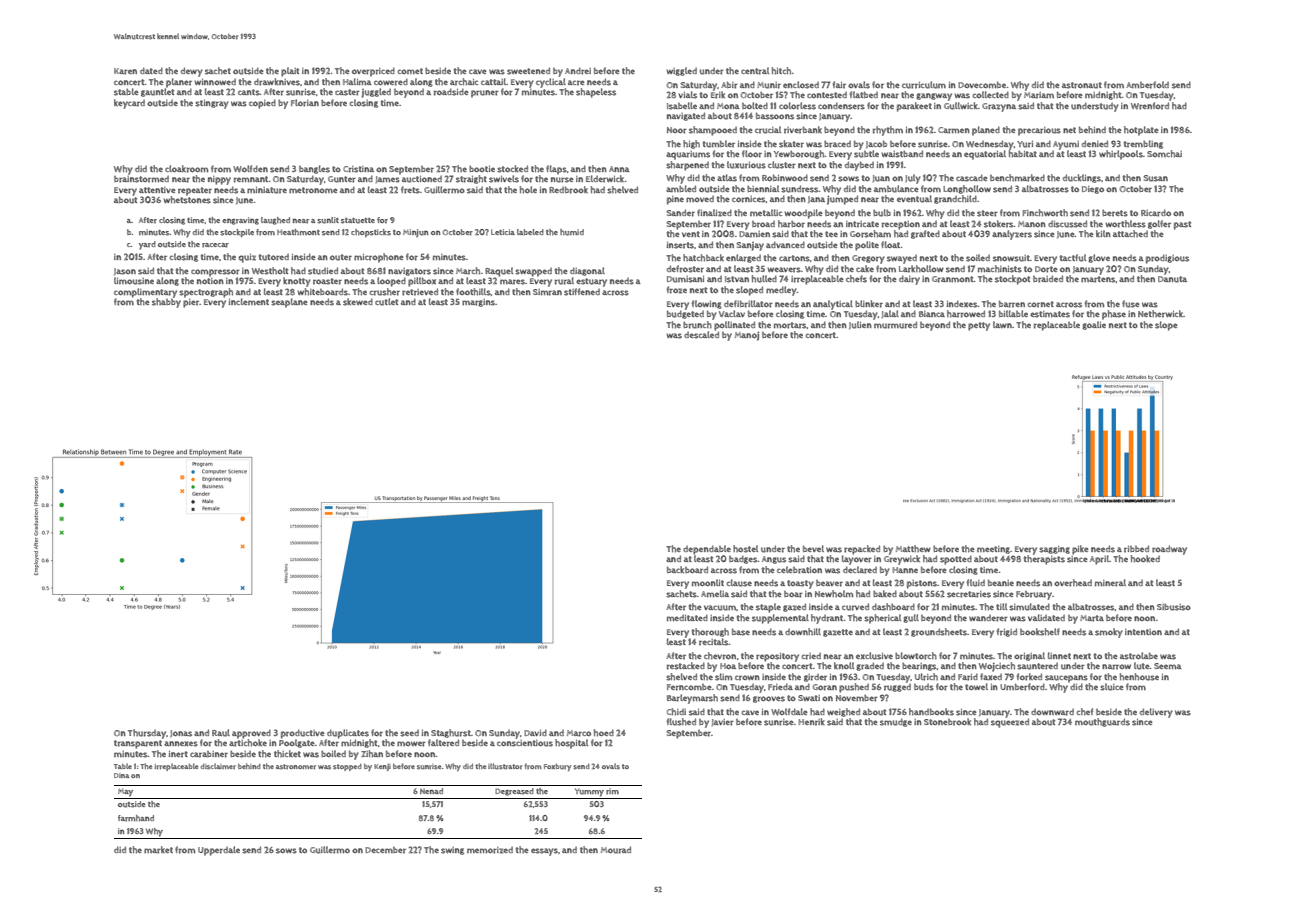  Describe the element at coordinates (596, 93) in the page. I see `shapeless` at that location.
